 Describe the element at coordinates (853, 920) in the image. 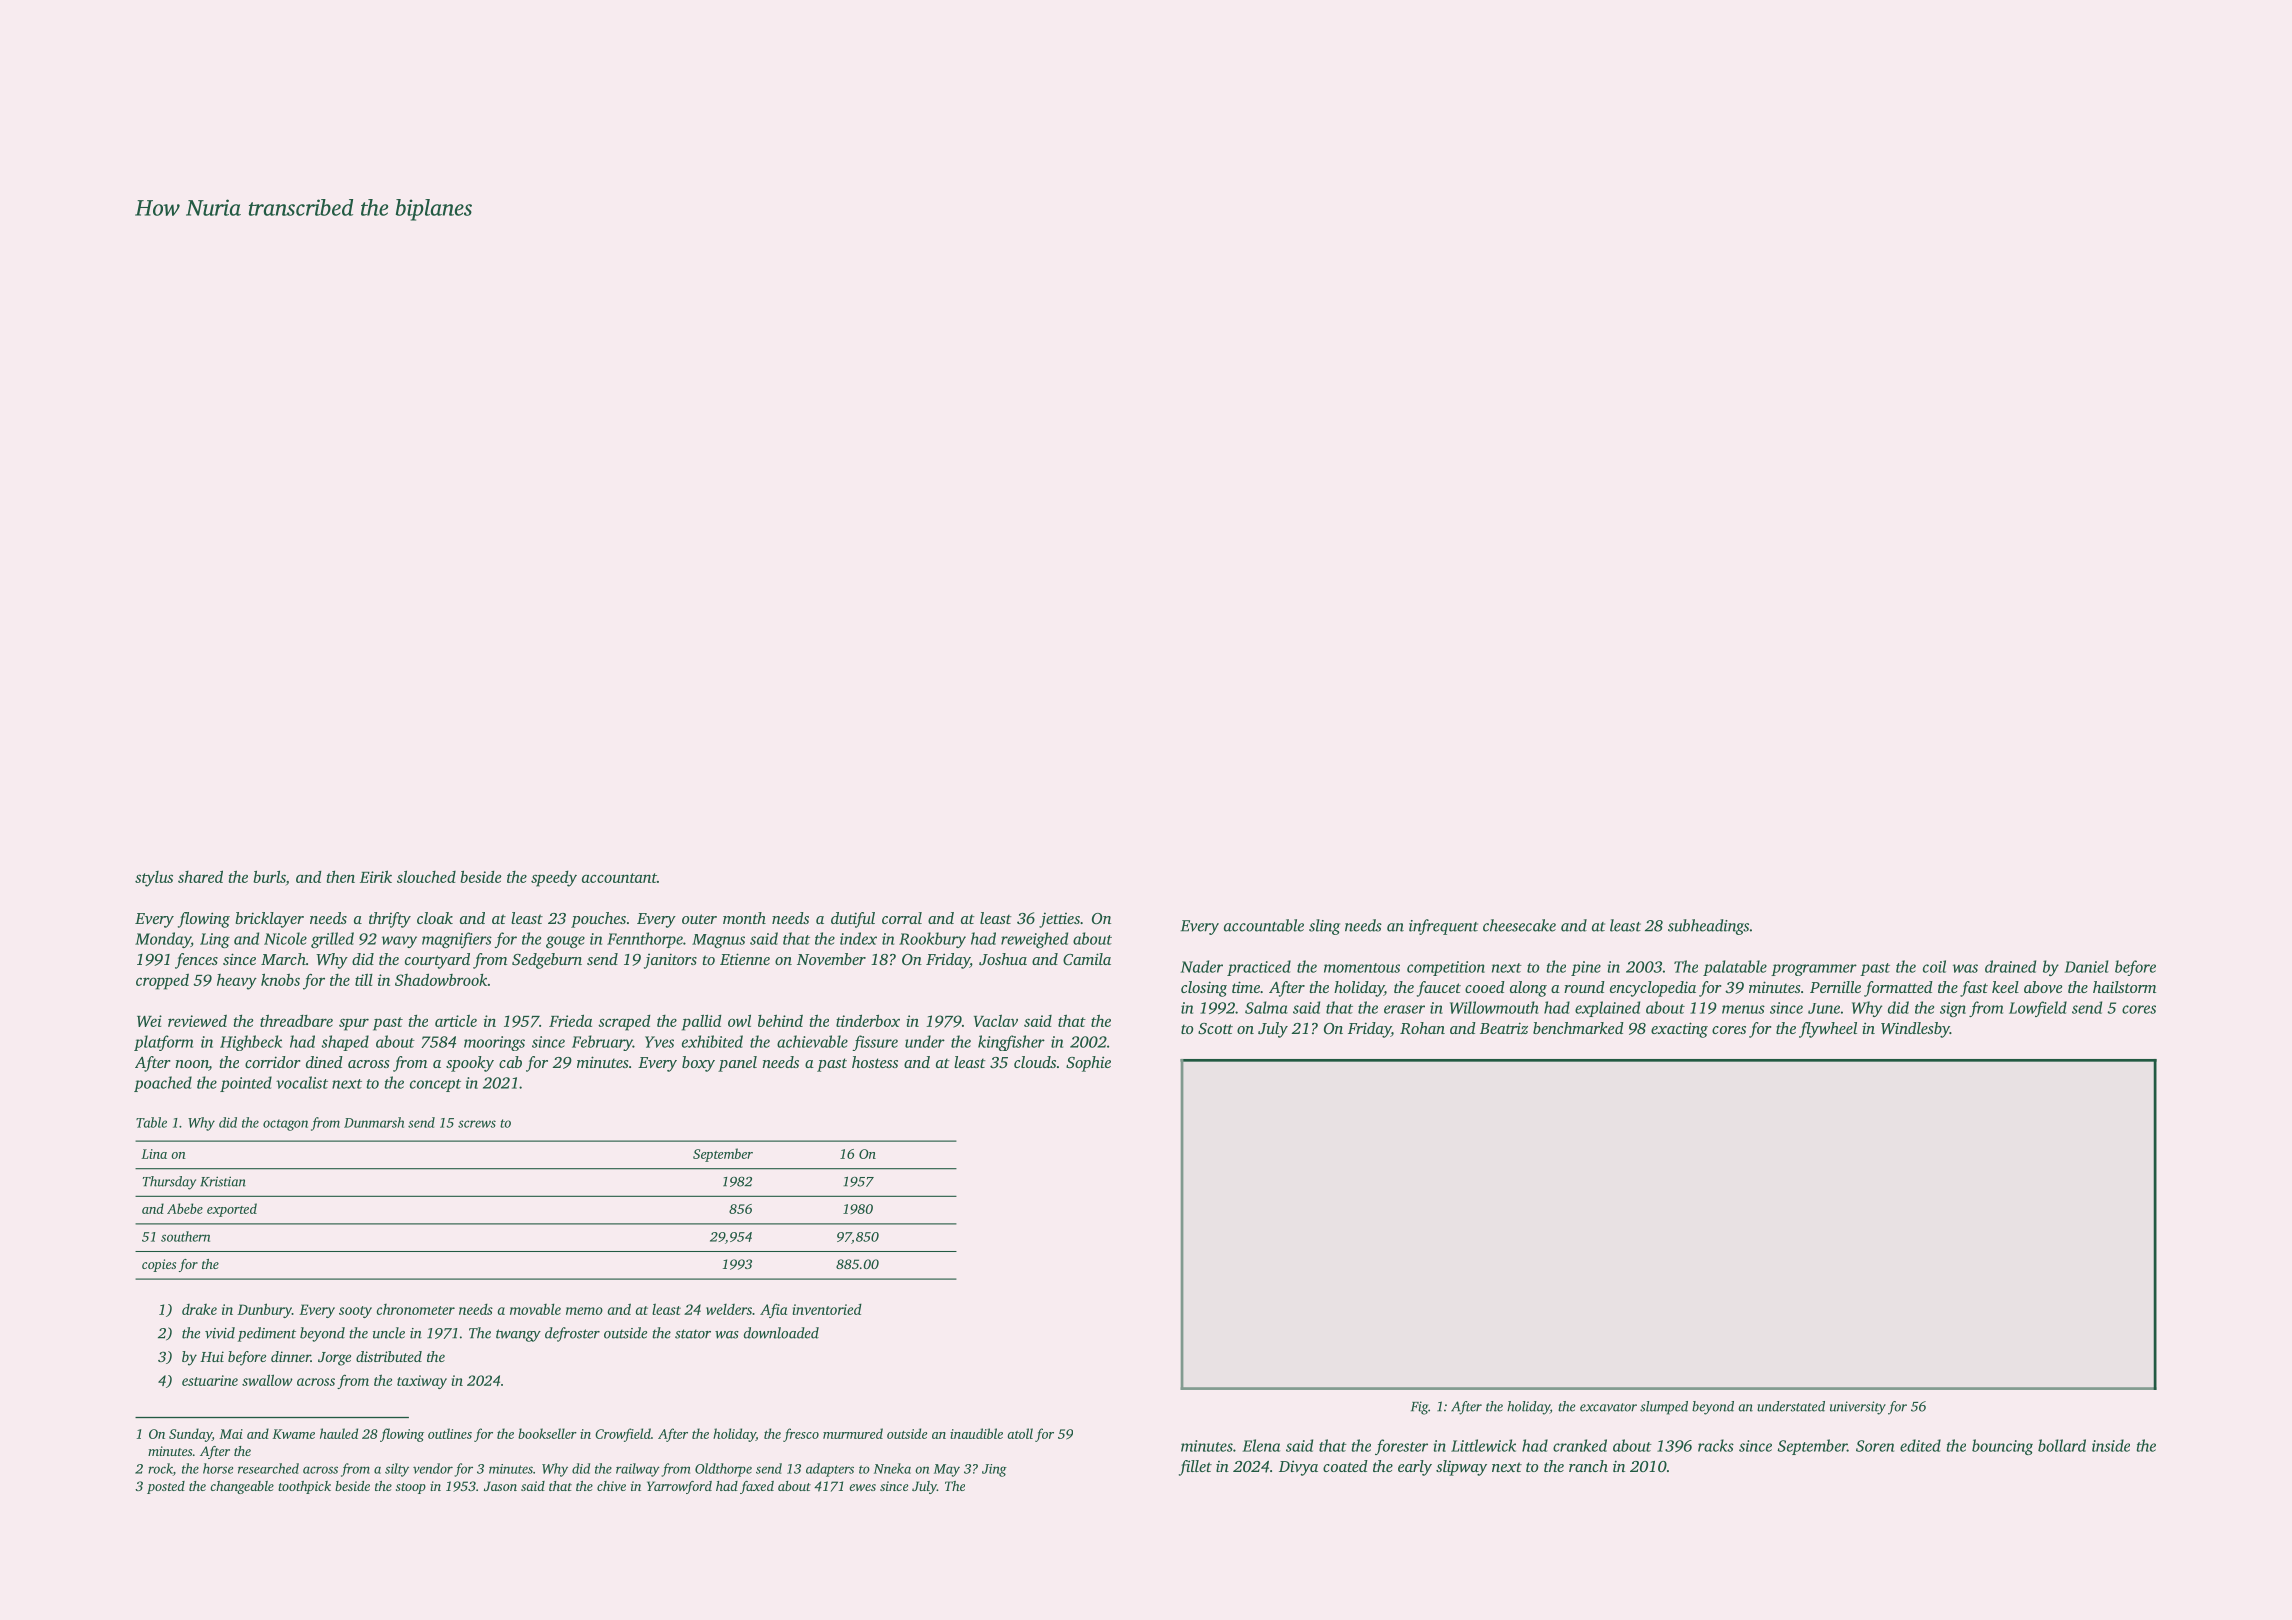

I see `dutiful` at that location.
